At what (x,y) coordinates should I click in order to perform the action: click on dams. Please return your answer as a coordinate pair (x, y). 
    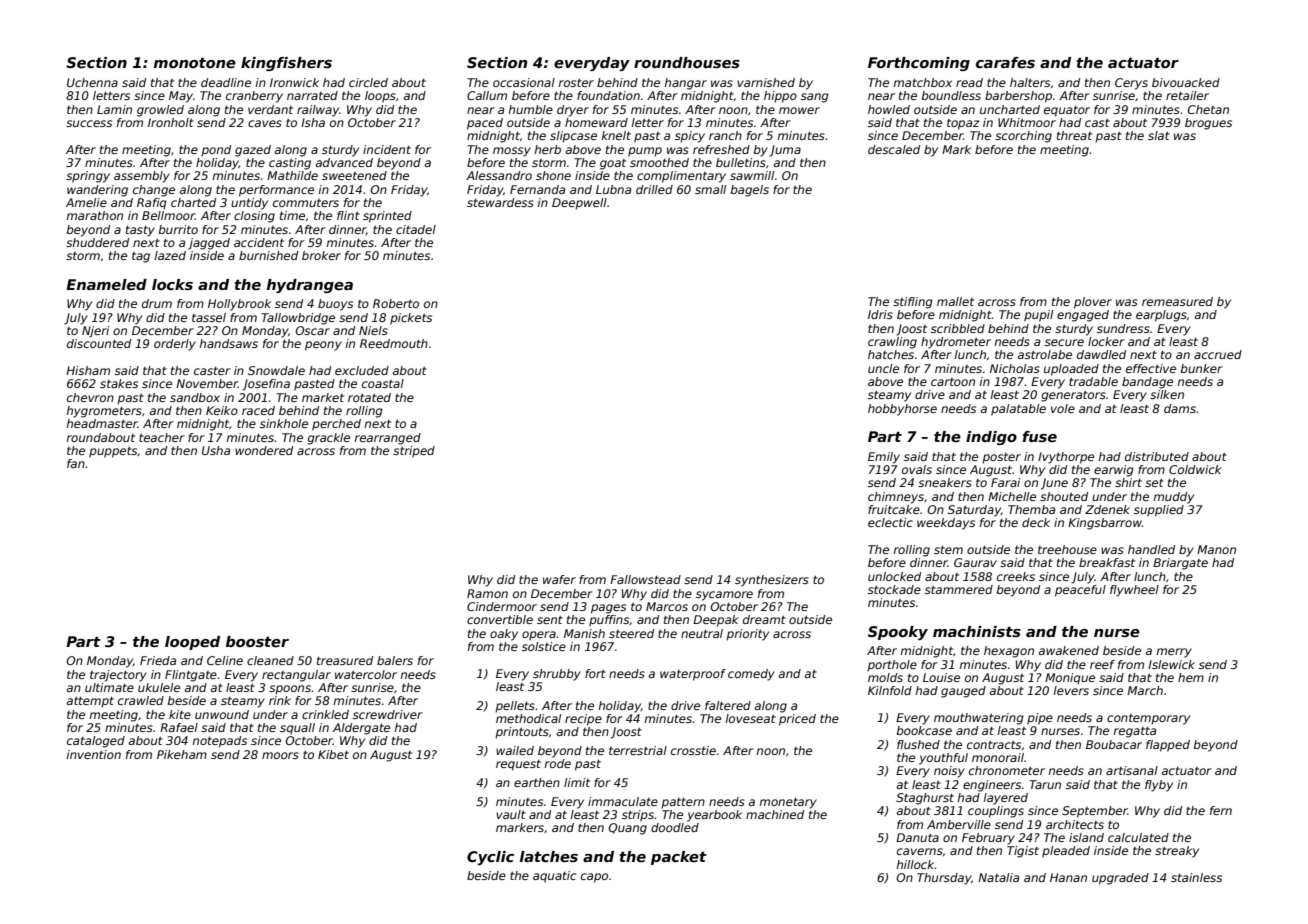
    Looking at the image, I should click on (1180, 408).
